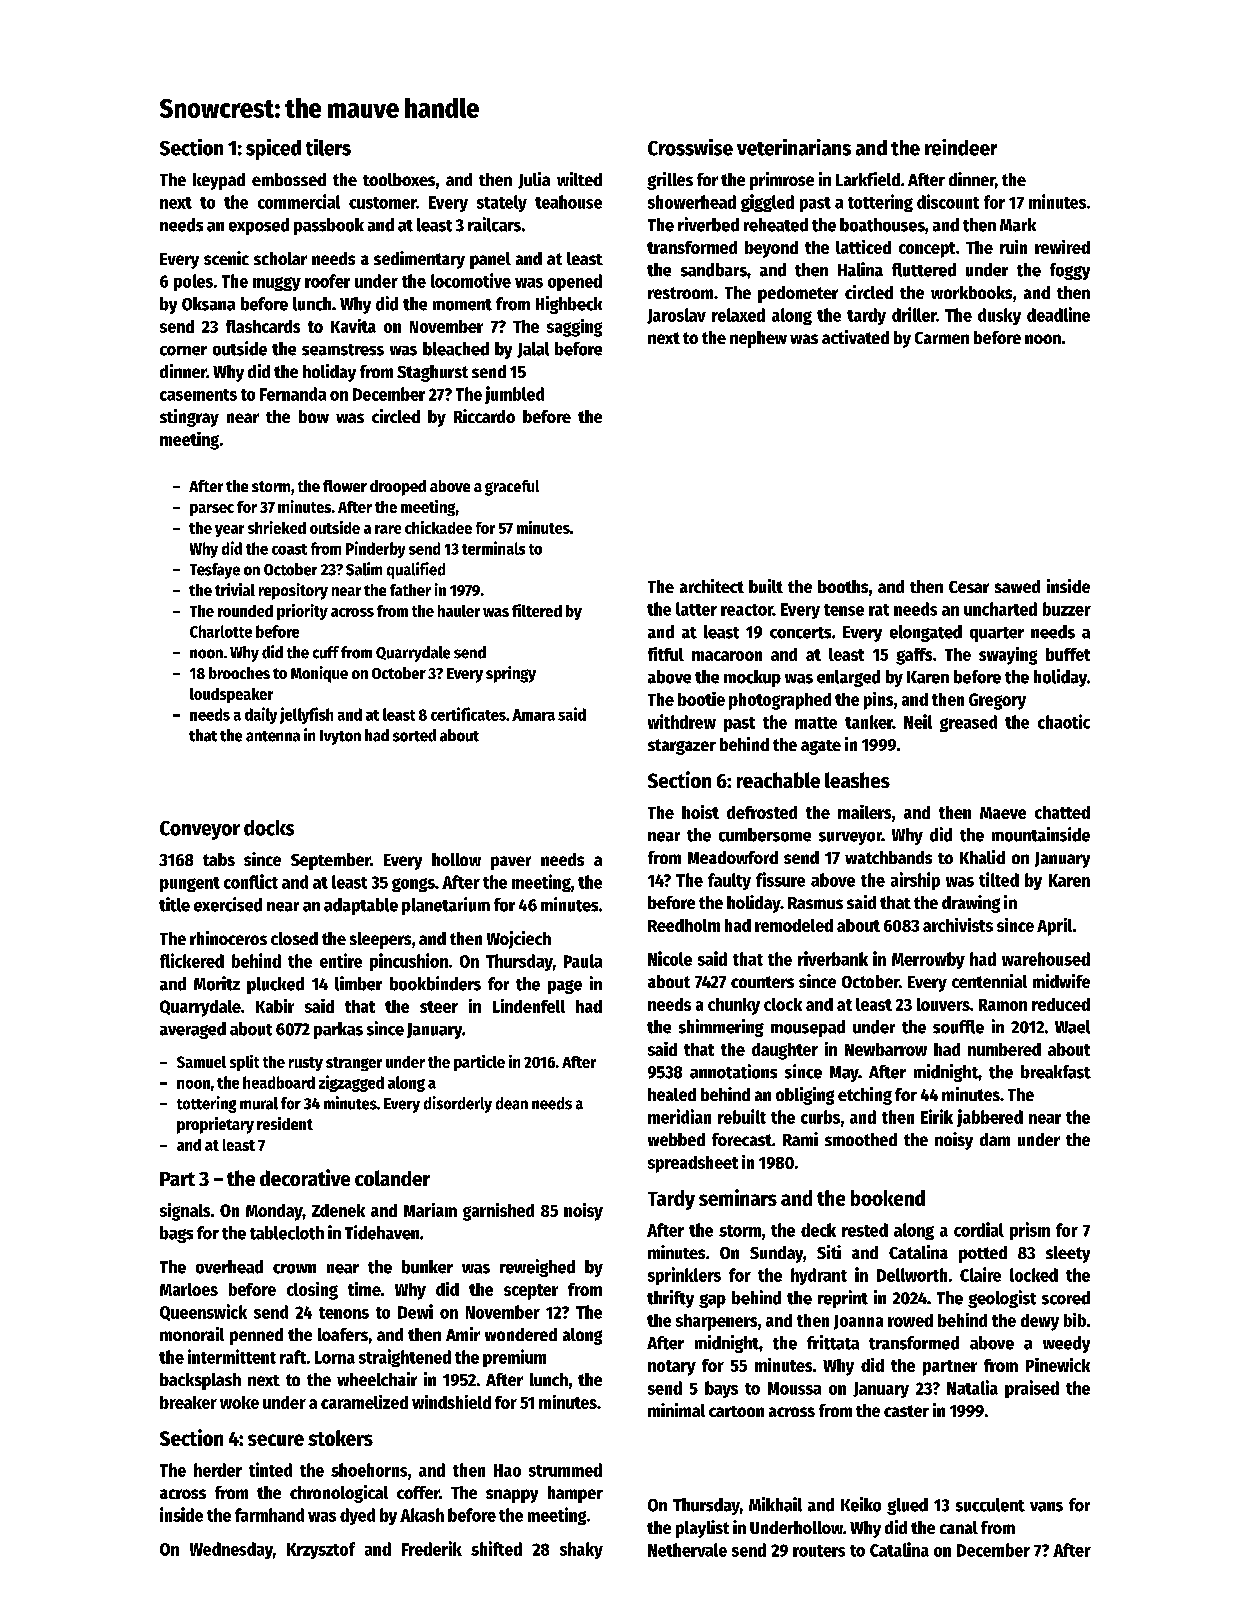 This document has height=1618, width=1250. Describe the element at coordinates (716, 1322) in the document. I see `sharpeners` at that location.
